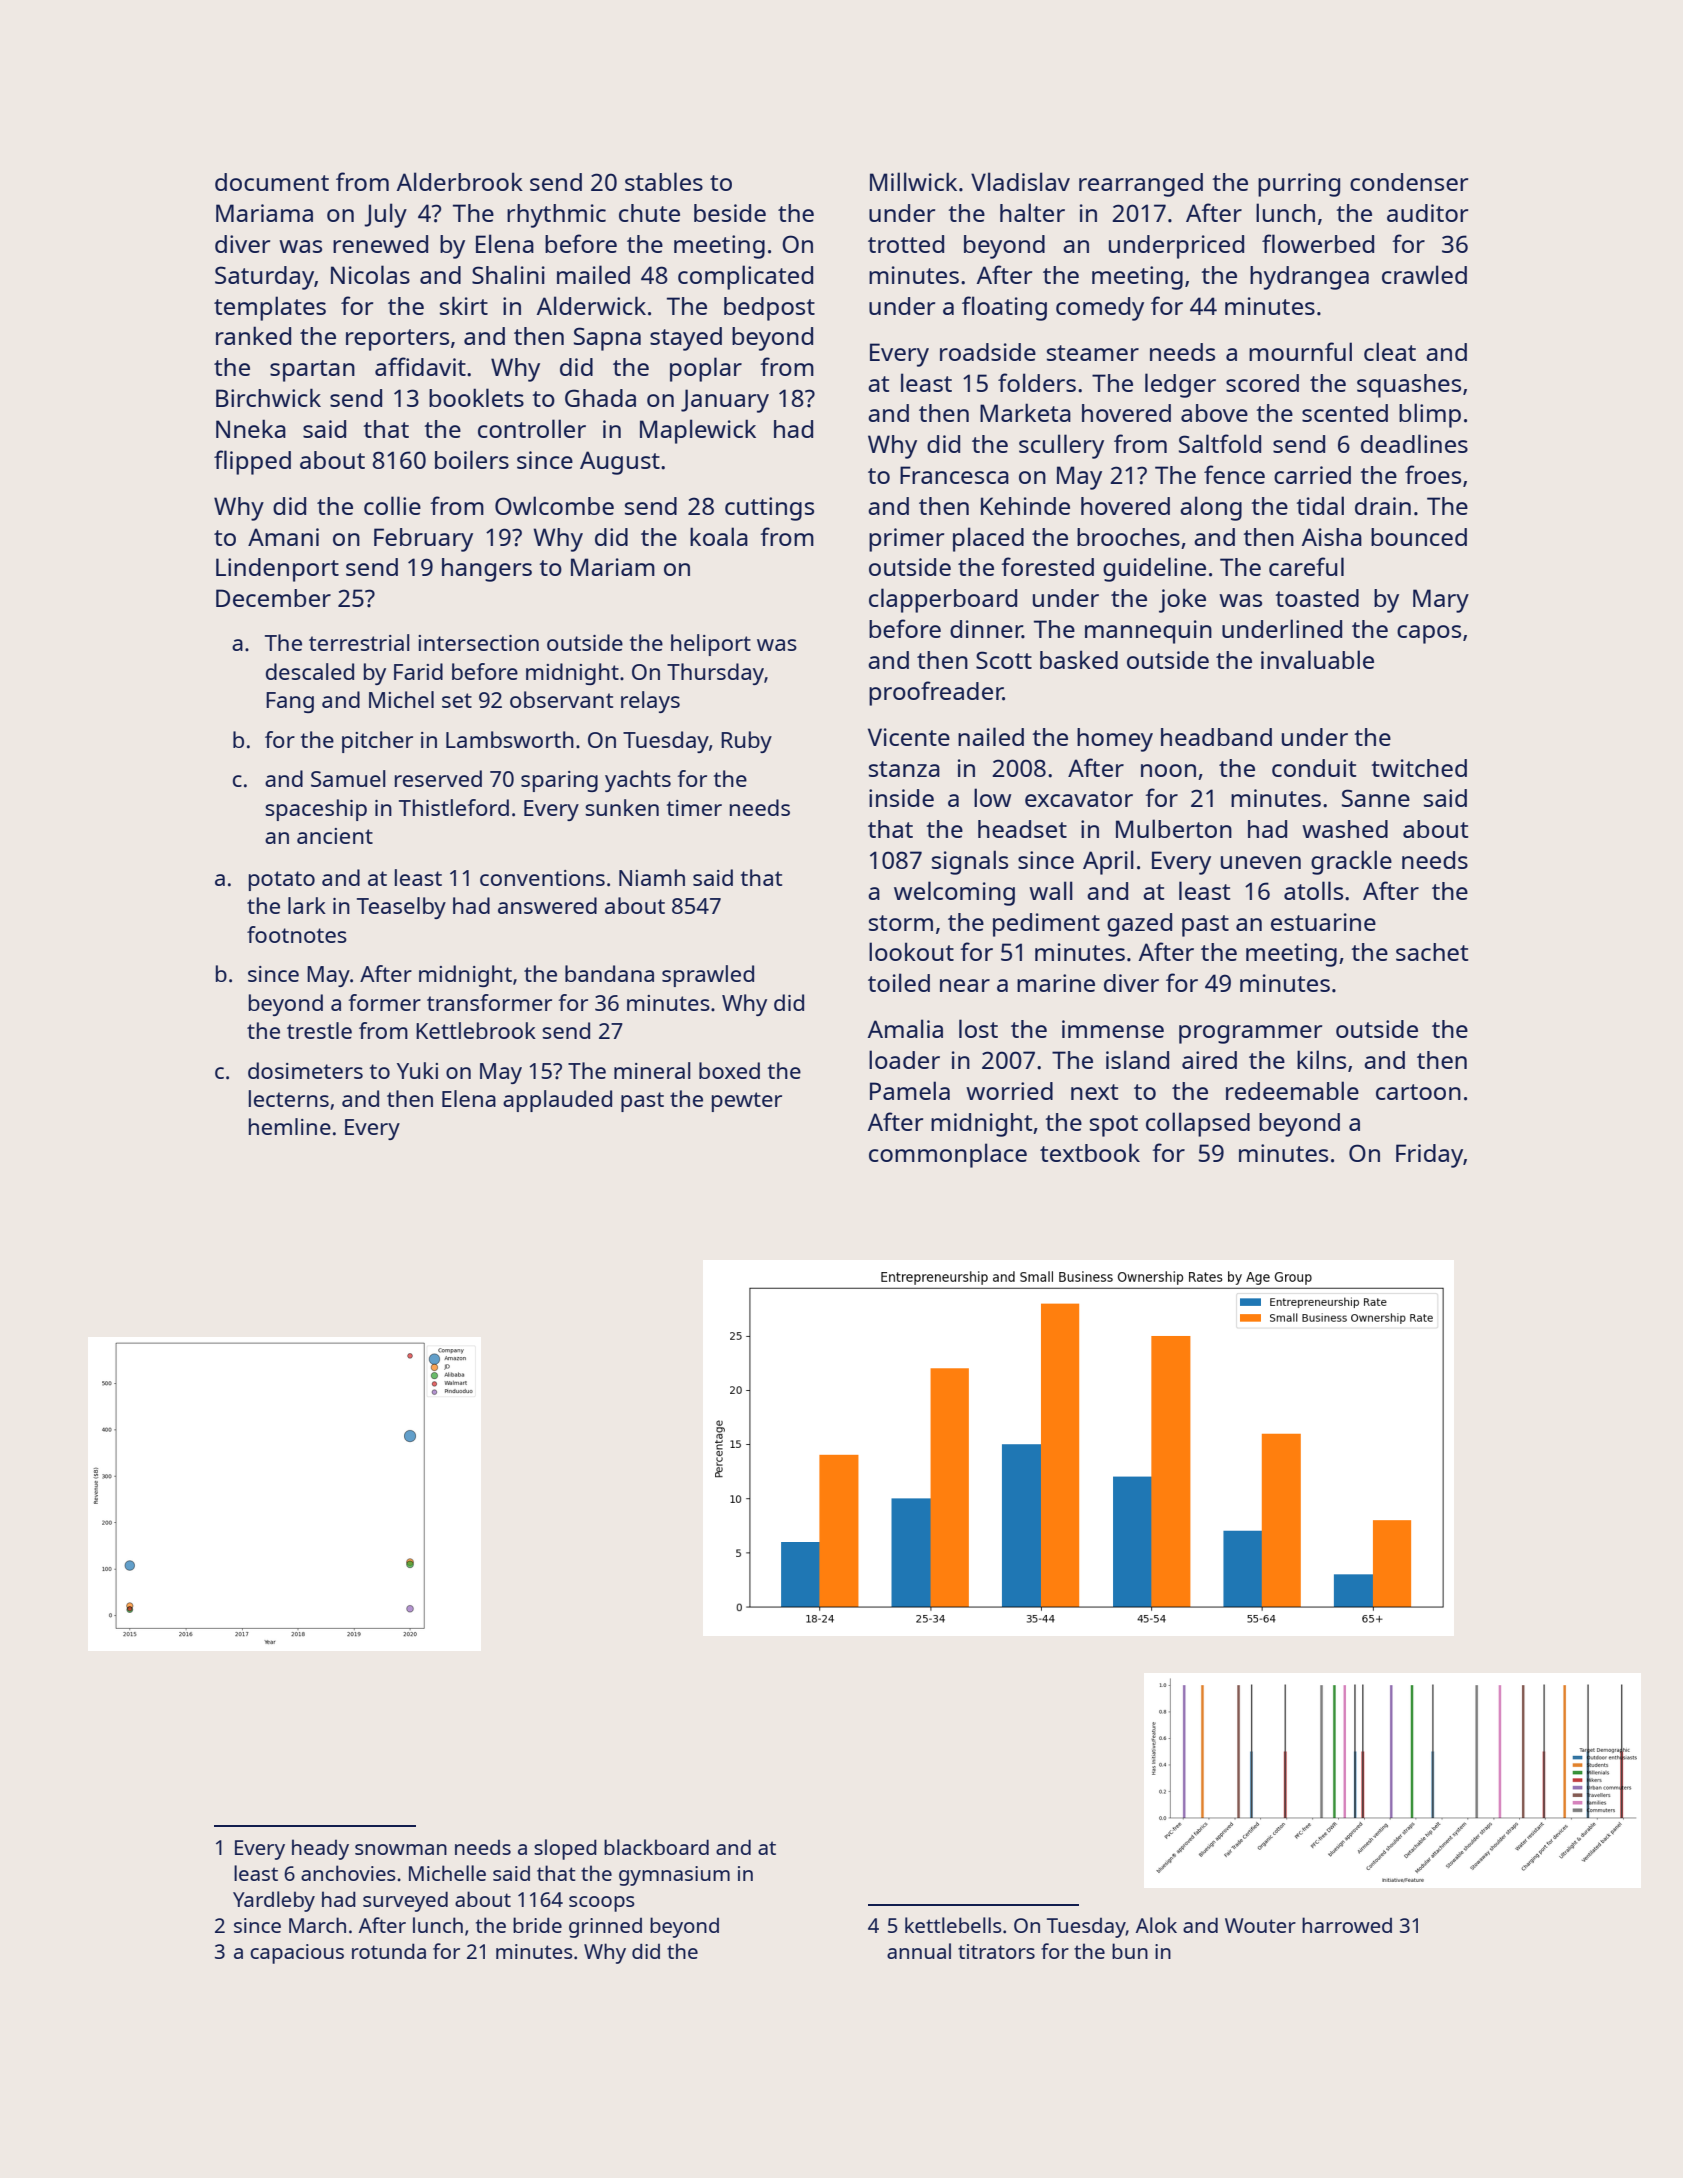 The height and width of the document is (2178, 1683). I want to click on ancient, so click(335, 836).
